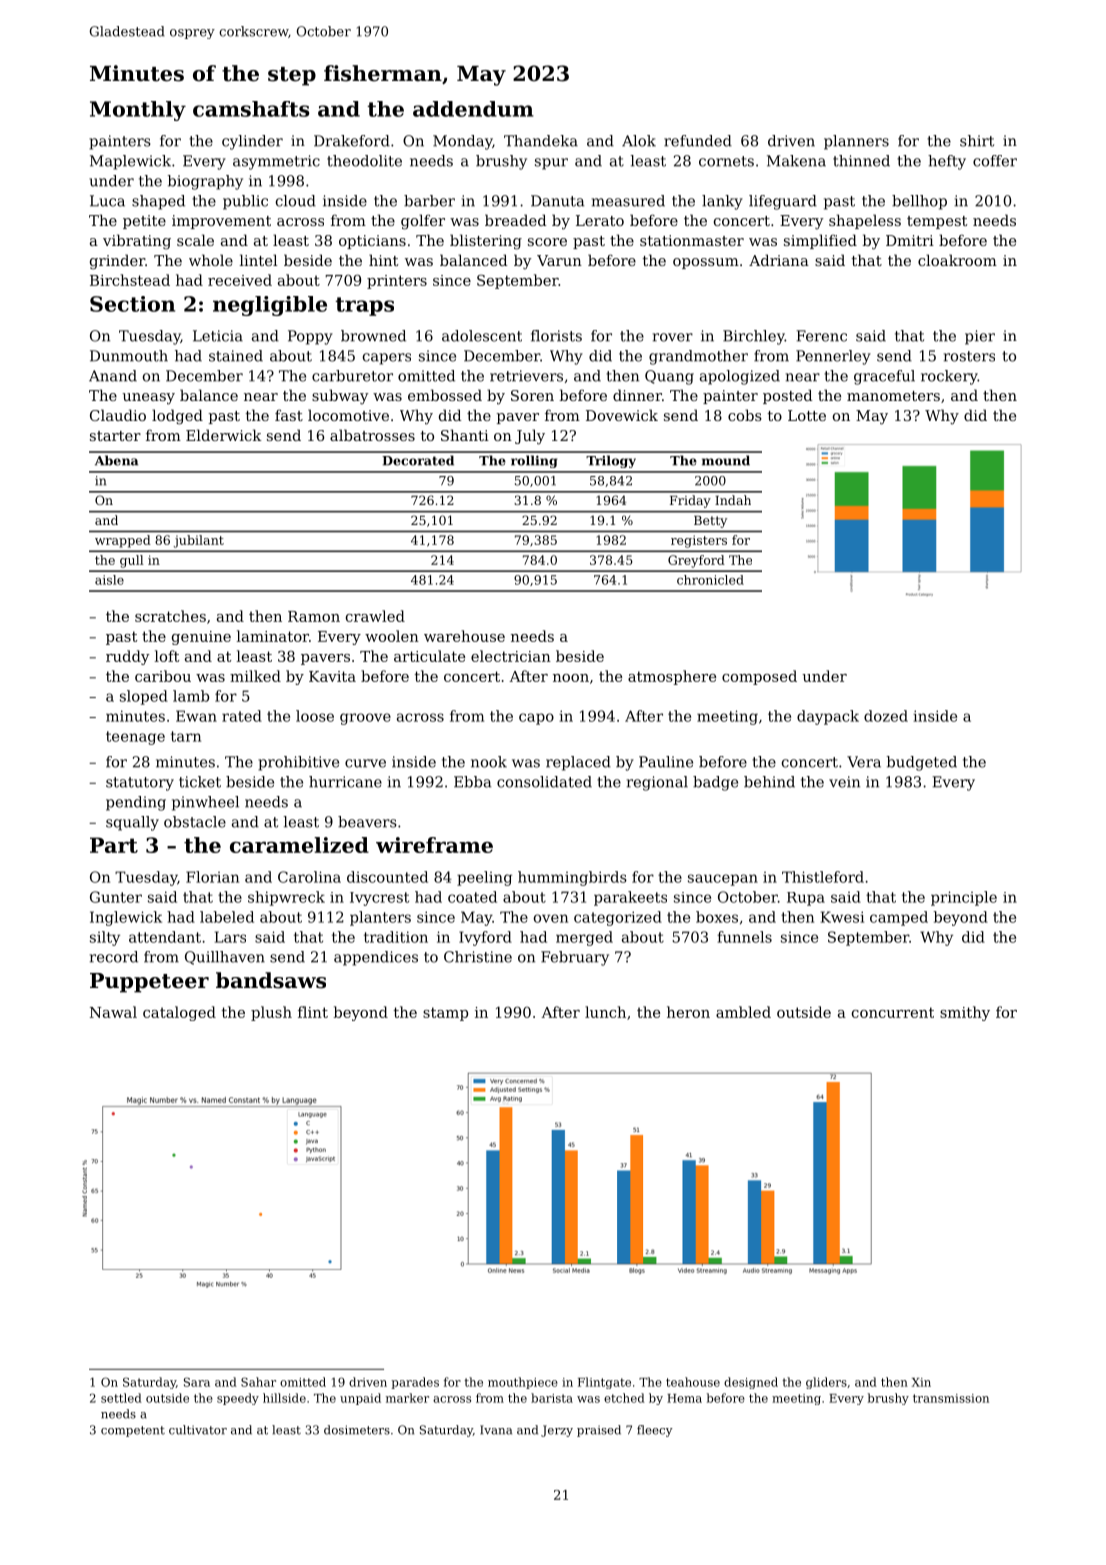 This document has width=1106, height=1565. I want to click on cataloged, so click(179, 1013).
